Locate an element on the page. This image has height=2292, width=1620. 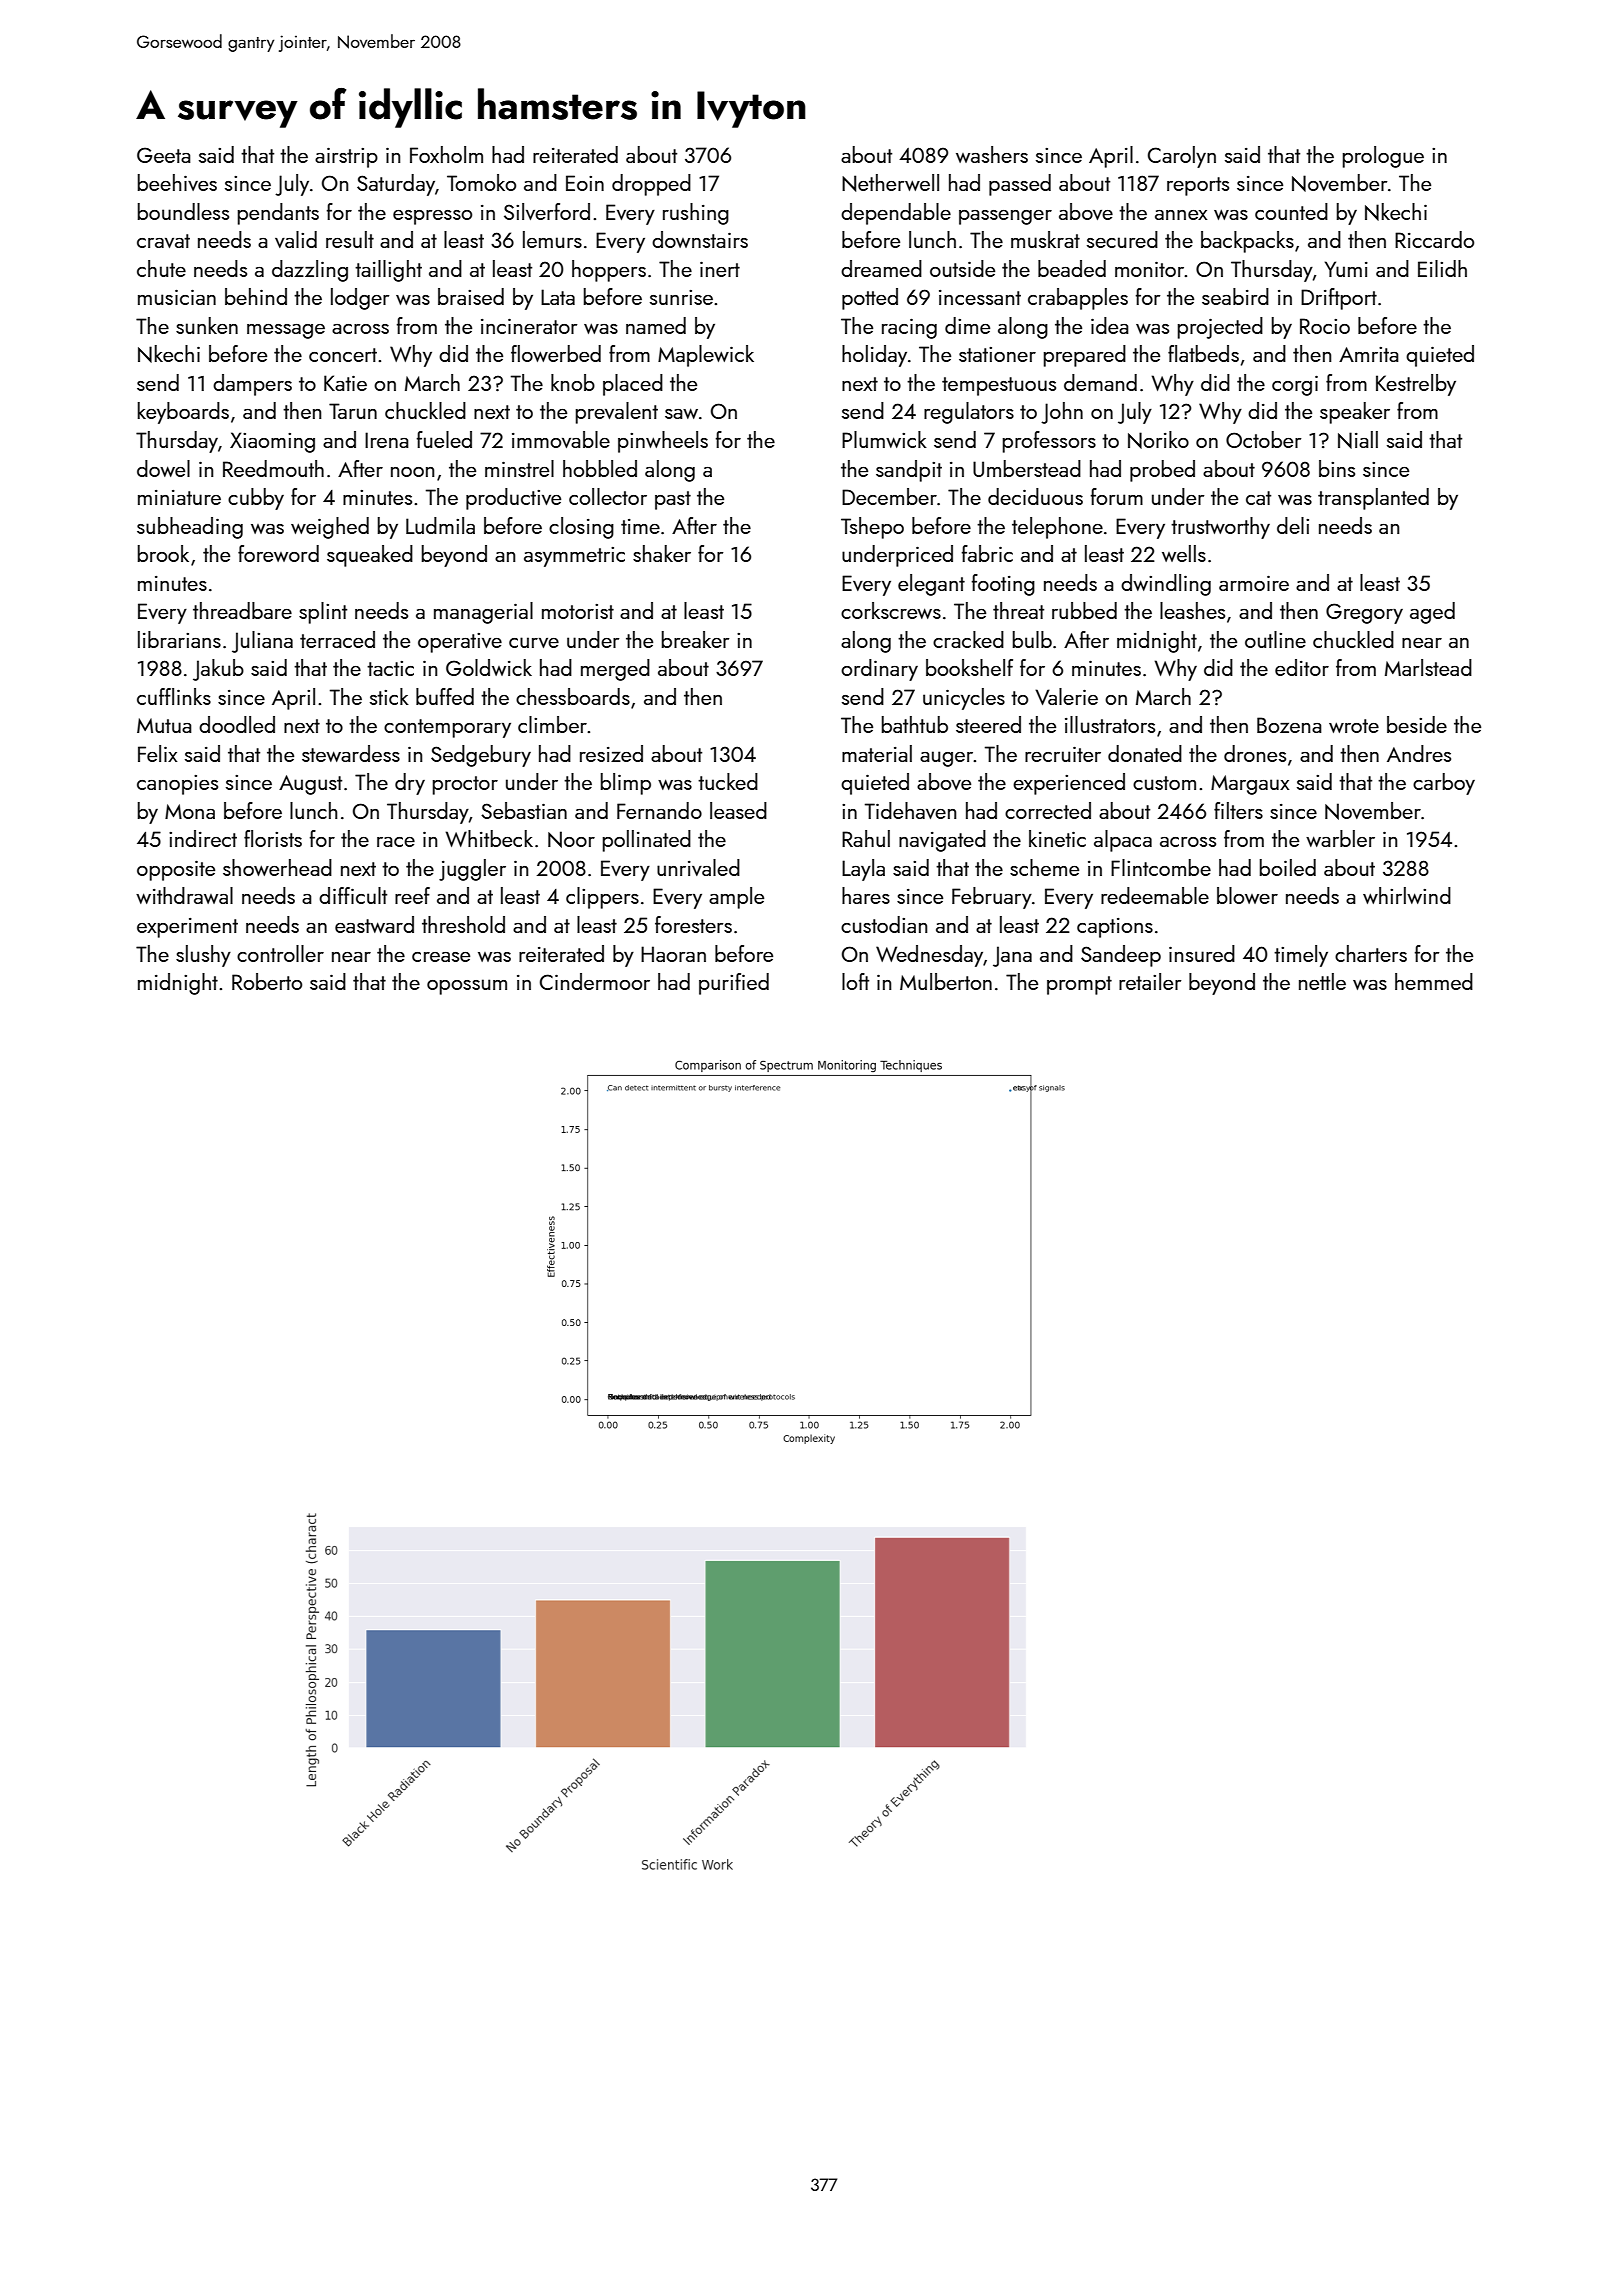
Roberto is located at coordinates (267, 981).
